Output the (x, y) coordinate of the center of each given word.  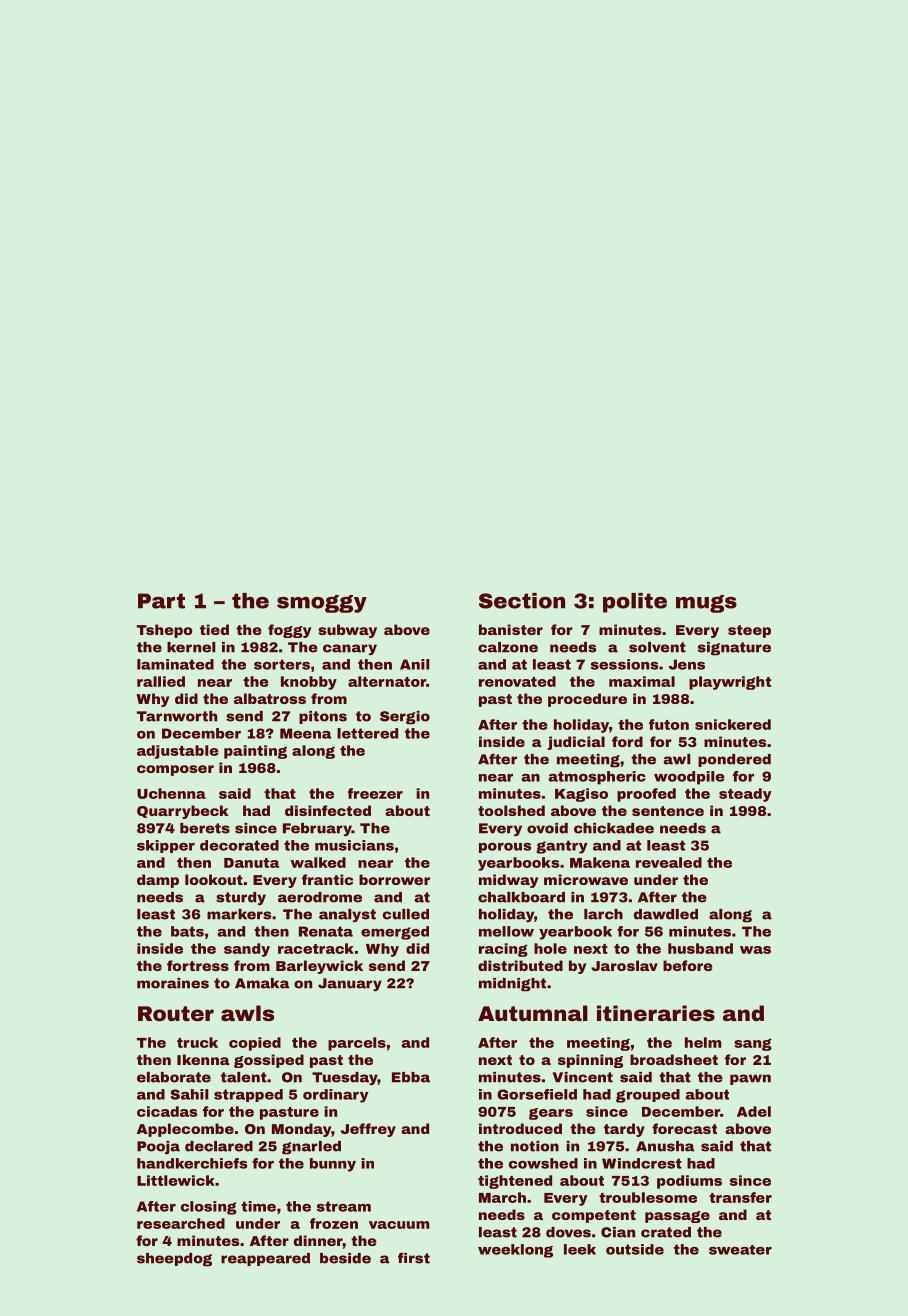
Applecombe (185, 1130)
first (414, 1258)
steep (749, 631)
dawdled (666, 914)
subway (347, 631)
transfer (740, 1197)
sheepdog (174, 1260)
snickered (733, 724)
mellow (506, 931)
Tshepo (165, 631)
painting (255, 752)
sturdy (241, 898)
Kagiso (581, 795)
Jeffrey (368, 1130)
